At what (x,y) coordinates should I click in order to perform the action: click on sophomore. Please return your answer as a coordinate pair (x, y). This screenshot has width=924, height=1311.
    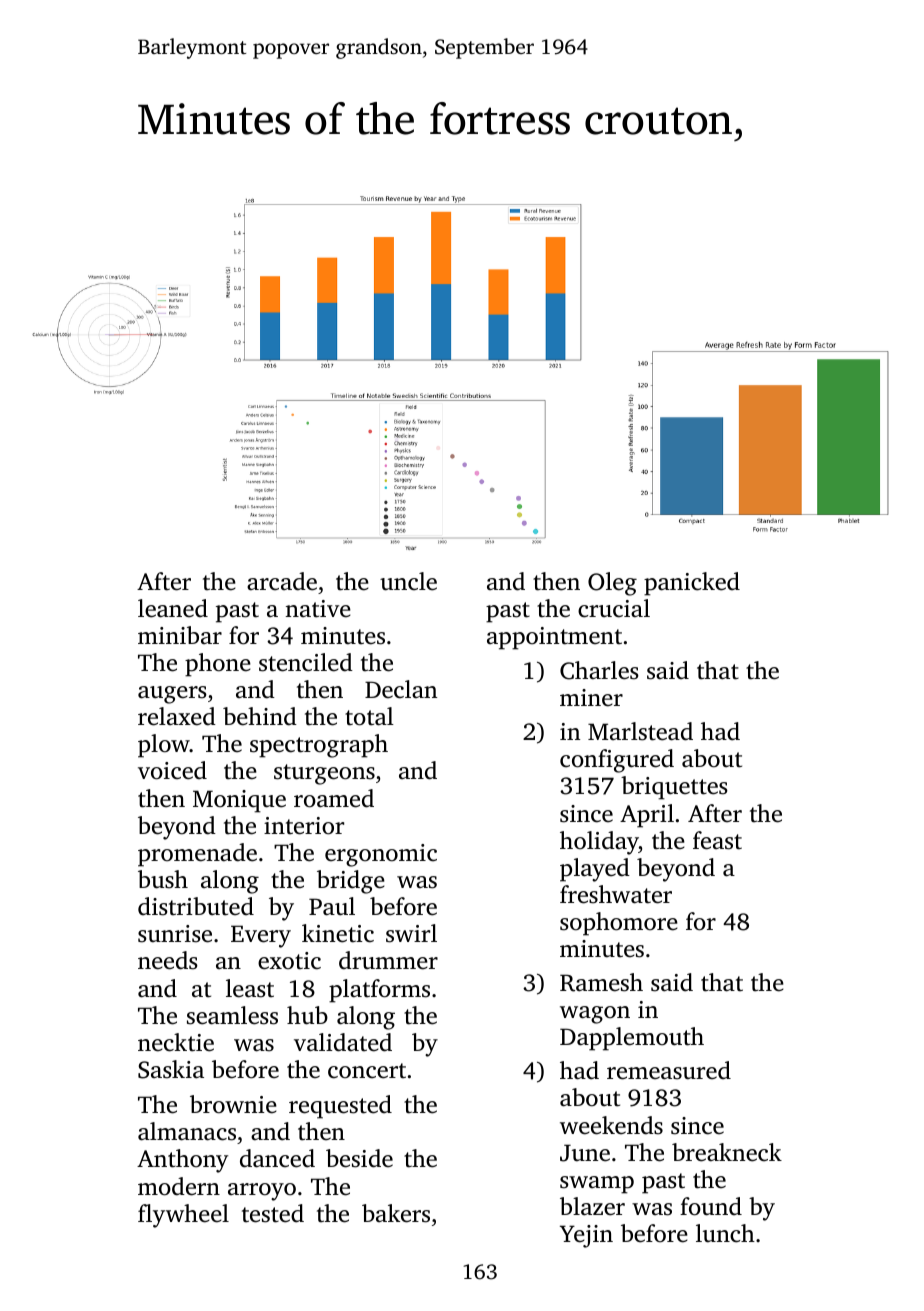
    Looking at the image, I should click on (619, 924).
